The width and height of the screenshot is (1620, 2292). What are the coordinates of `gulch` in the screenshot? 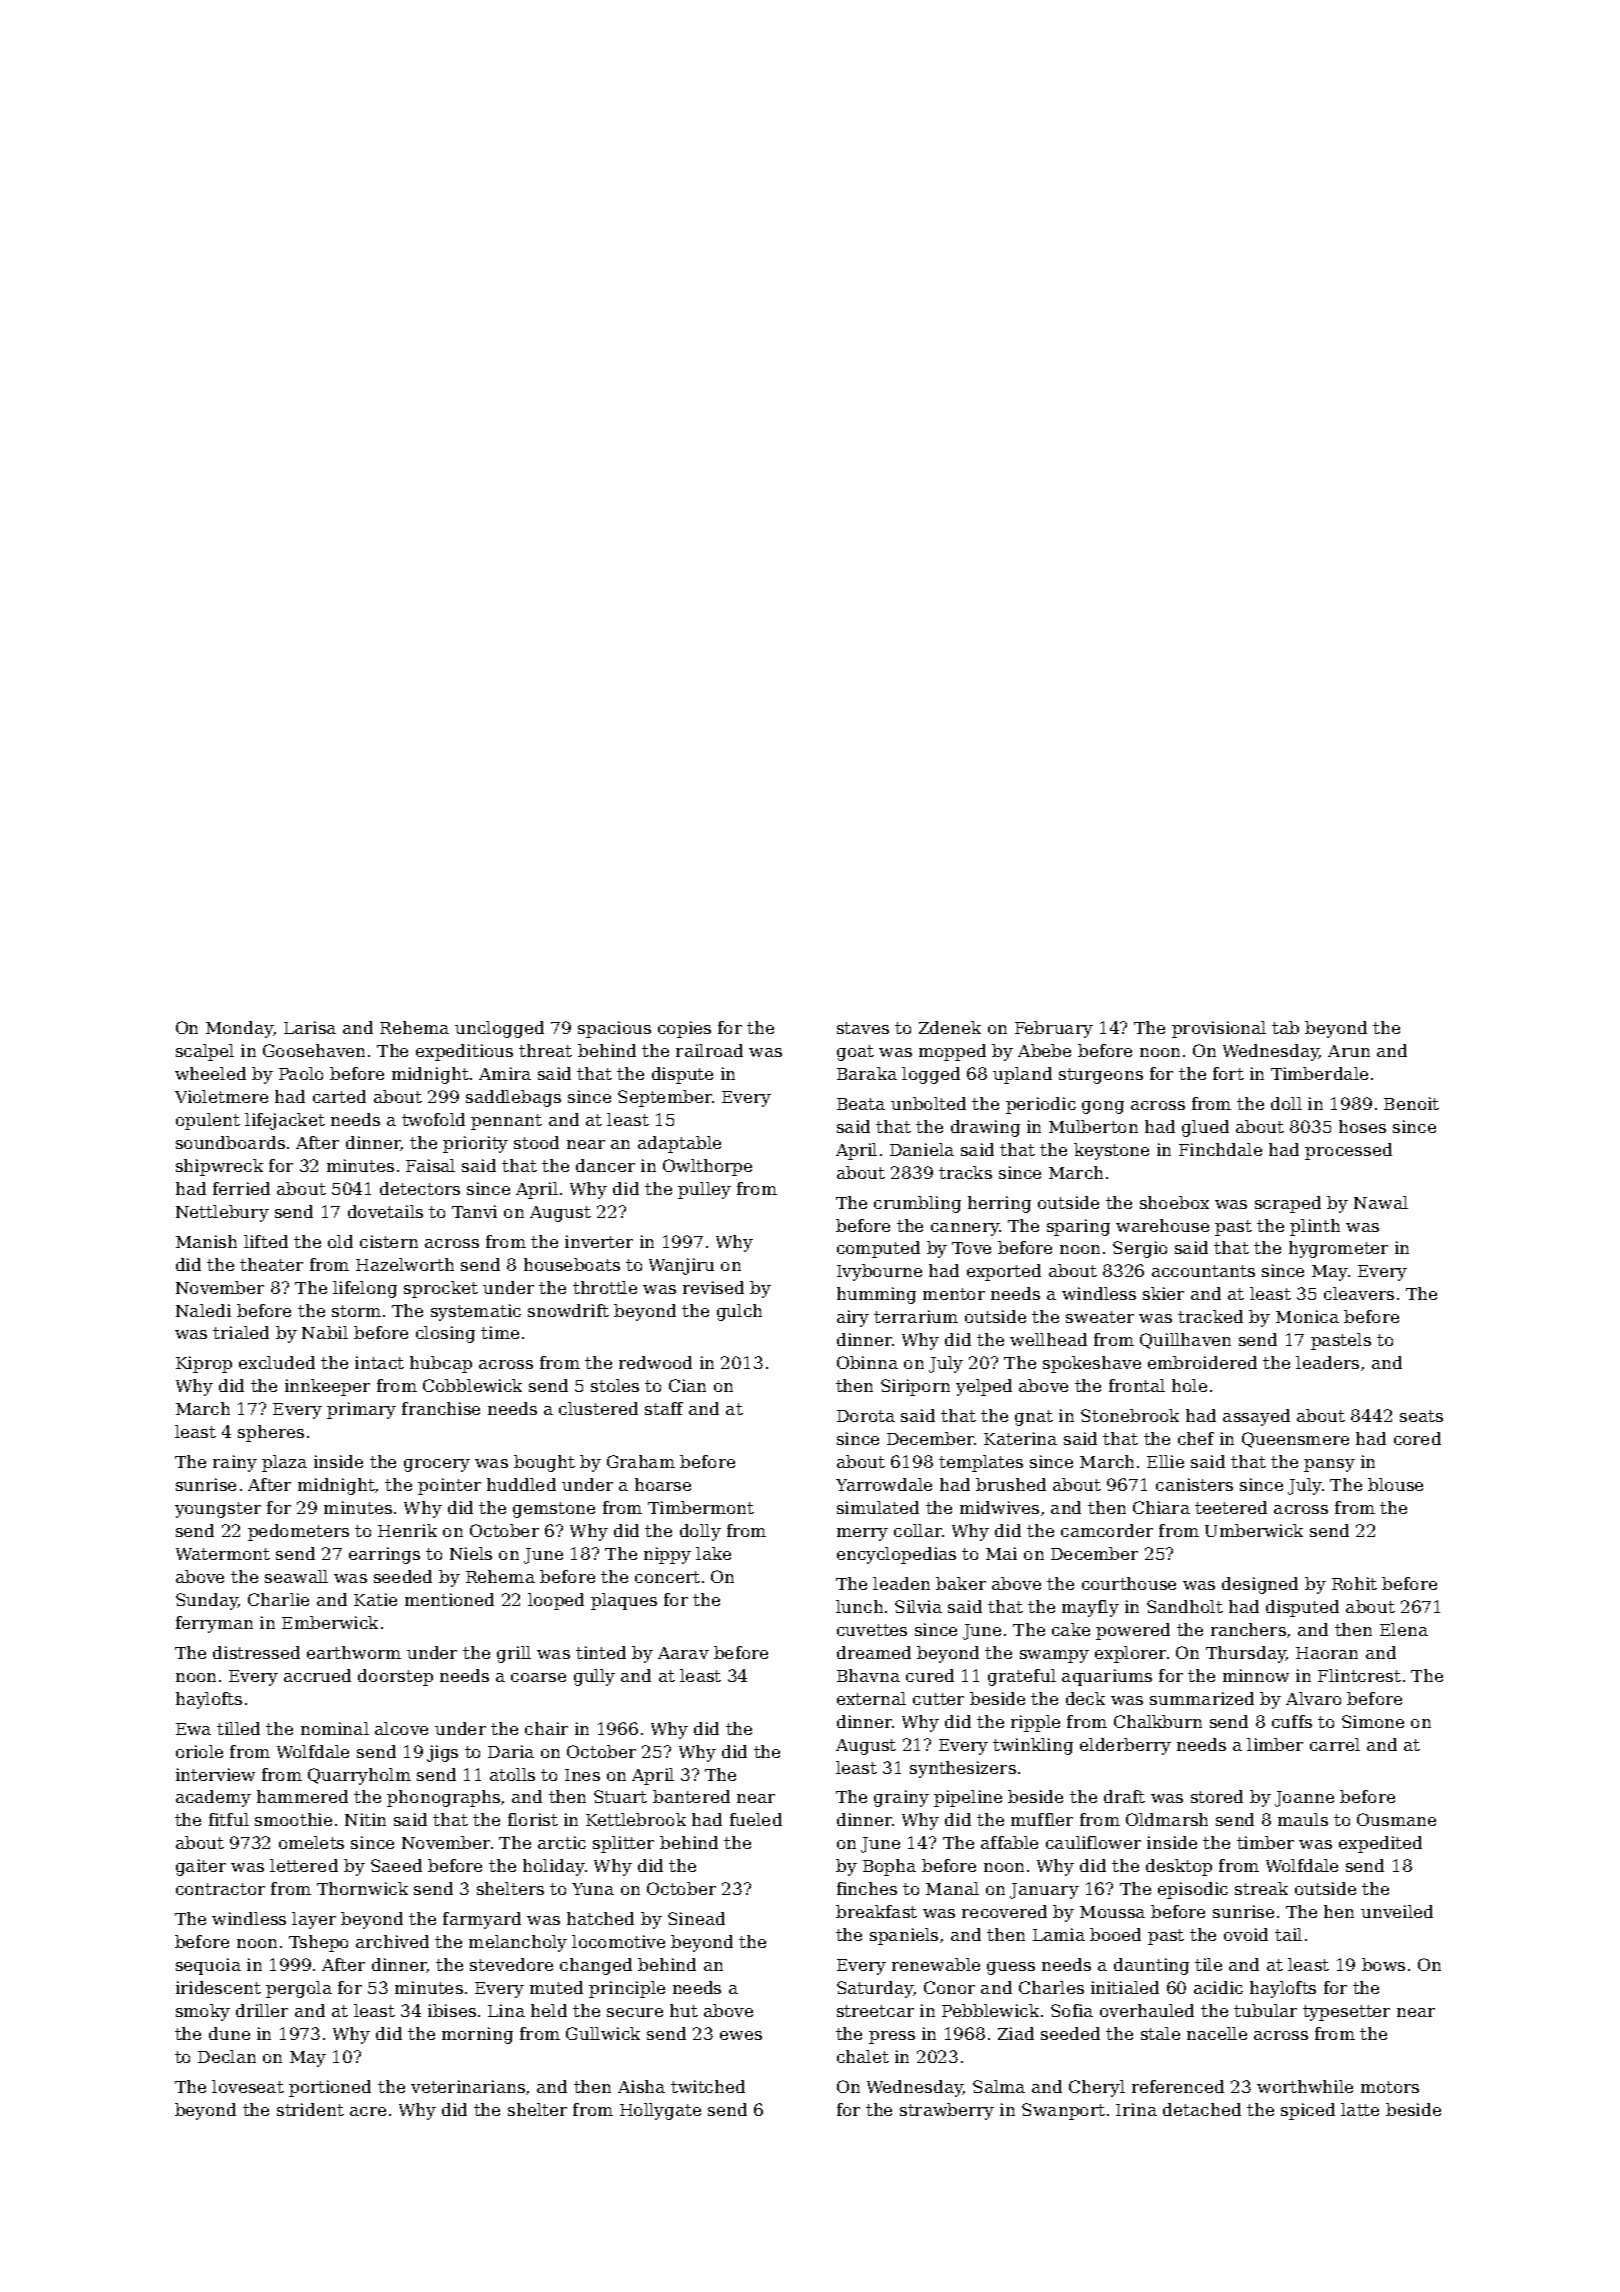 It's located at (739, 1312).
